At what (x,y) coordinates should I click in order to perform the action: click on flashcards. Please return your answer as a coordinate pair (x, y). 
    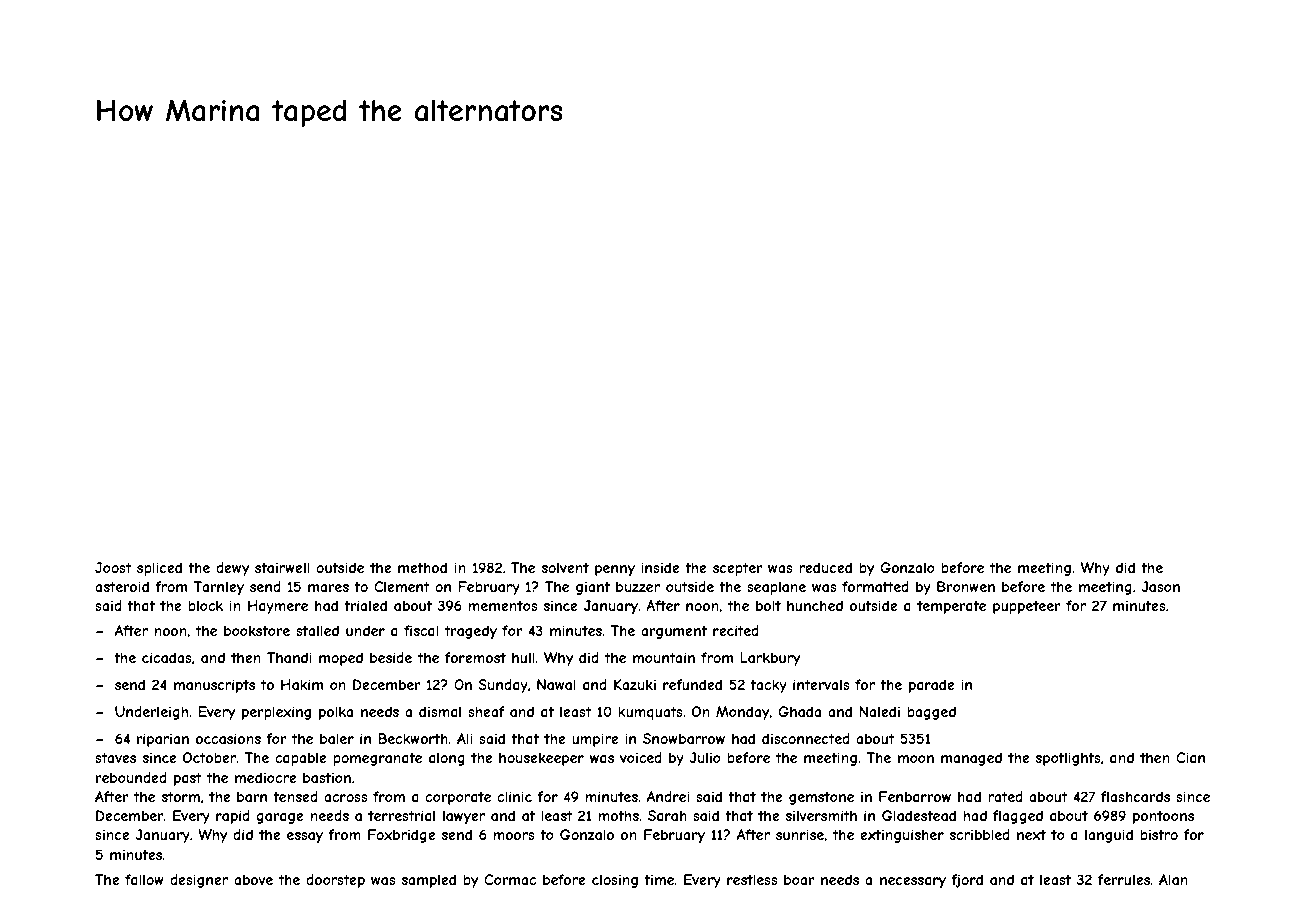
    Looking at the image, I should click on (1135, 796).
